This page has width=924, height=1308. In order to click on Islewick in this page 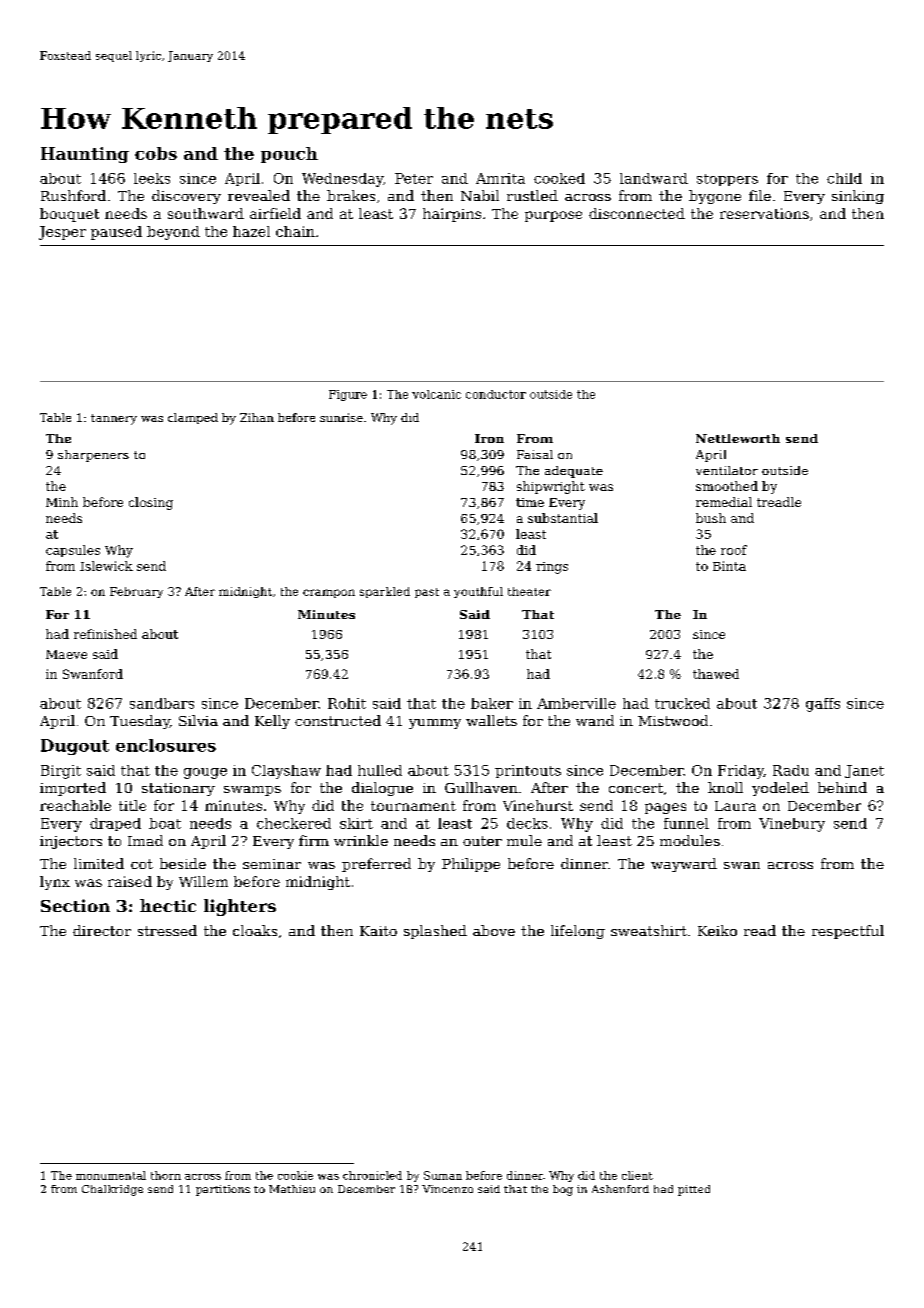, I will do `click(106, 566)`.
